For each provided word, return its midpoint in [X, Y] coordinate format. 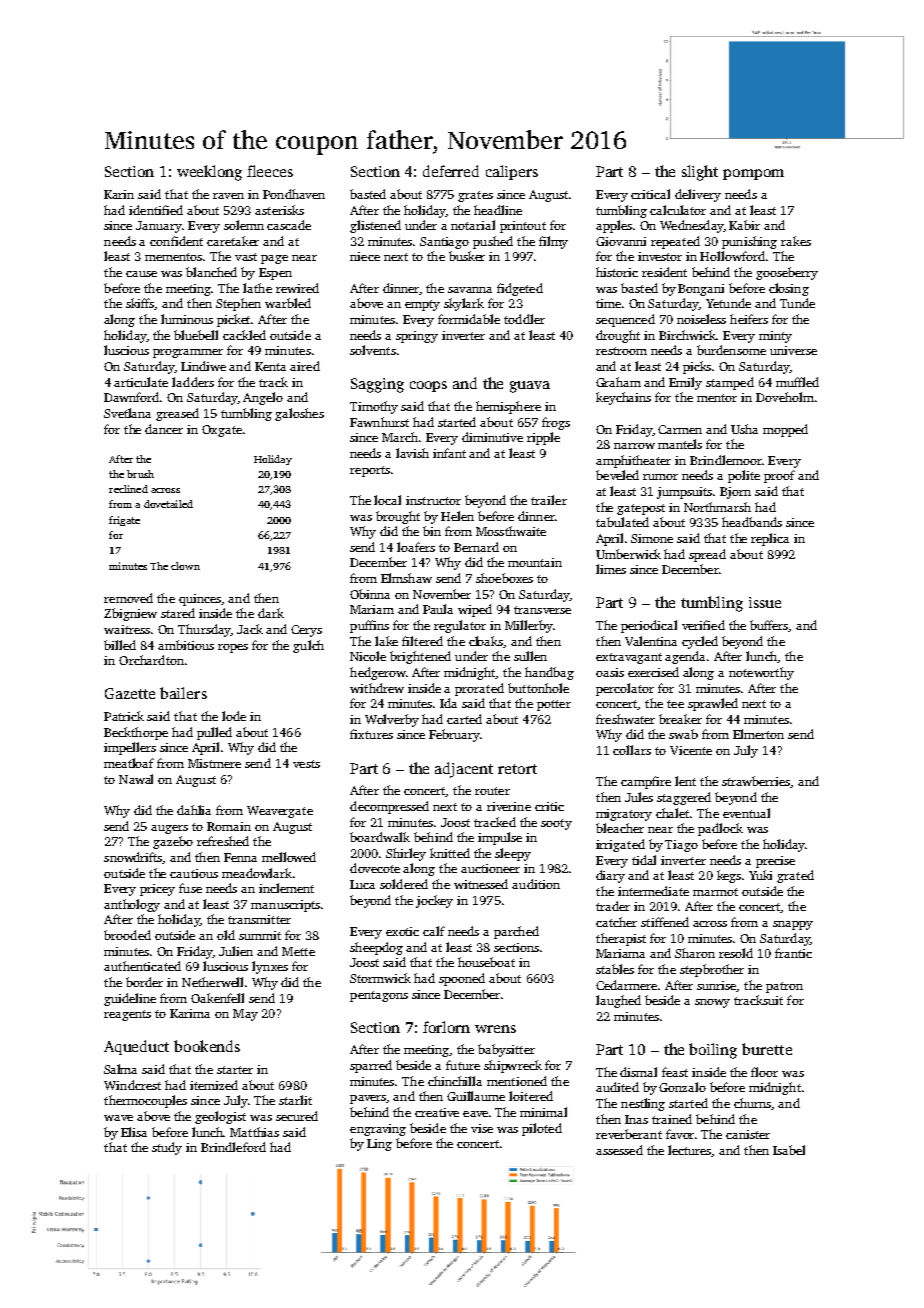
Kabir [744, 225]
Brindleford [233, 1147]
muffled [797, 382]
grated [795, 876]
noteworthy [761, 673]
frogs [556, 423]
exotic [402, 931]
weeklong [209, 173]
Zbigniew [130, 614]
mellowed [289, 857]
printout [523, 227]
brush [140, 474]
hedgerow [378, 673]
